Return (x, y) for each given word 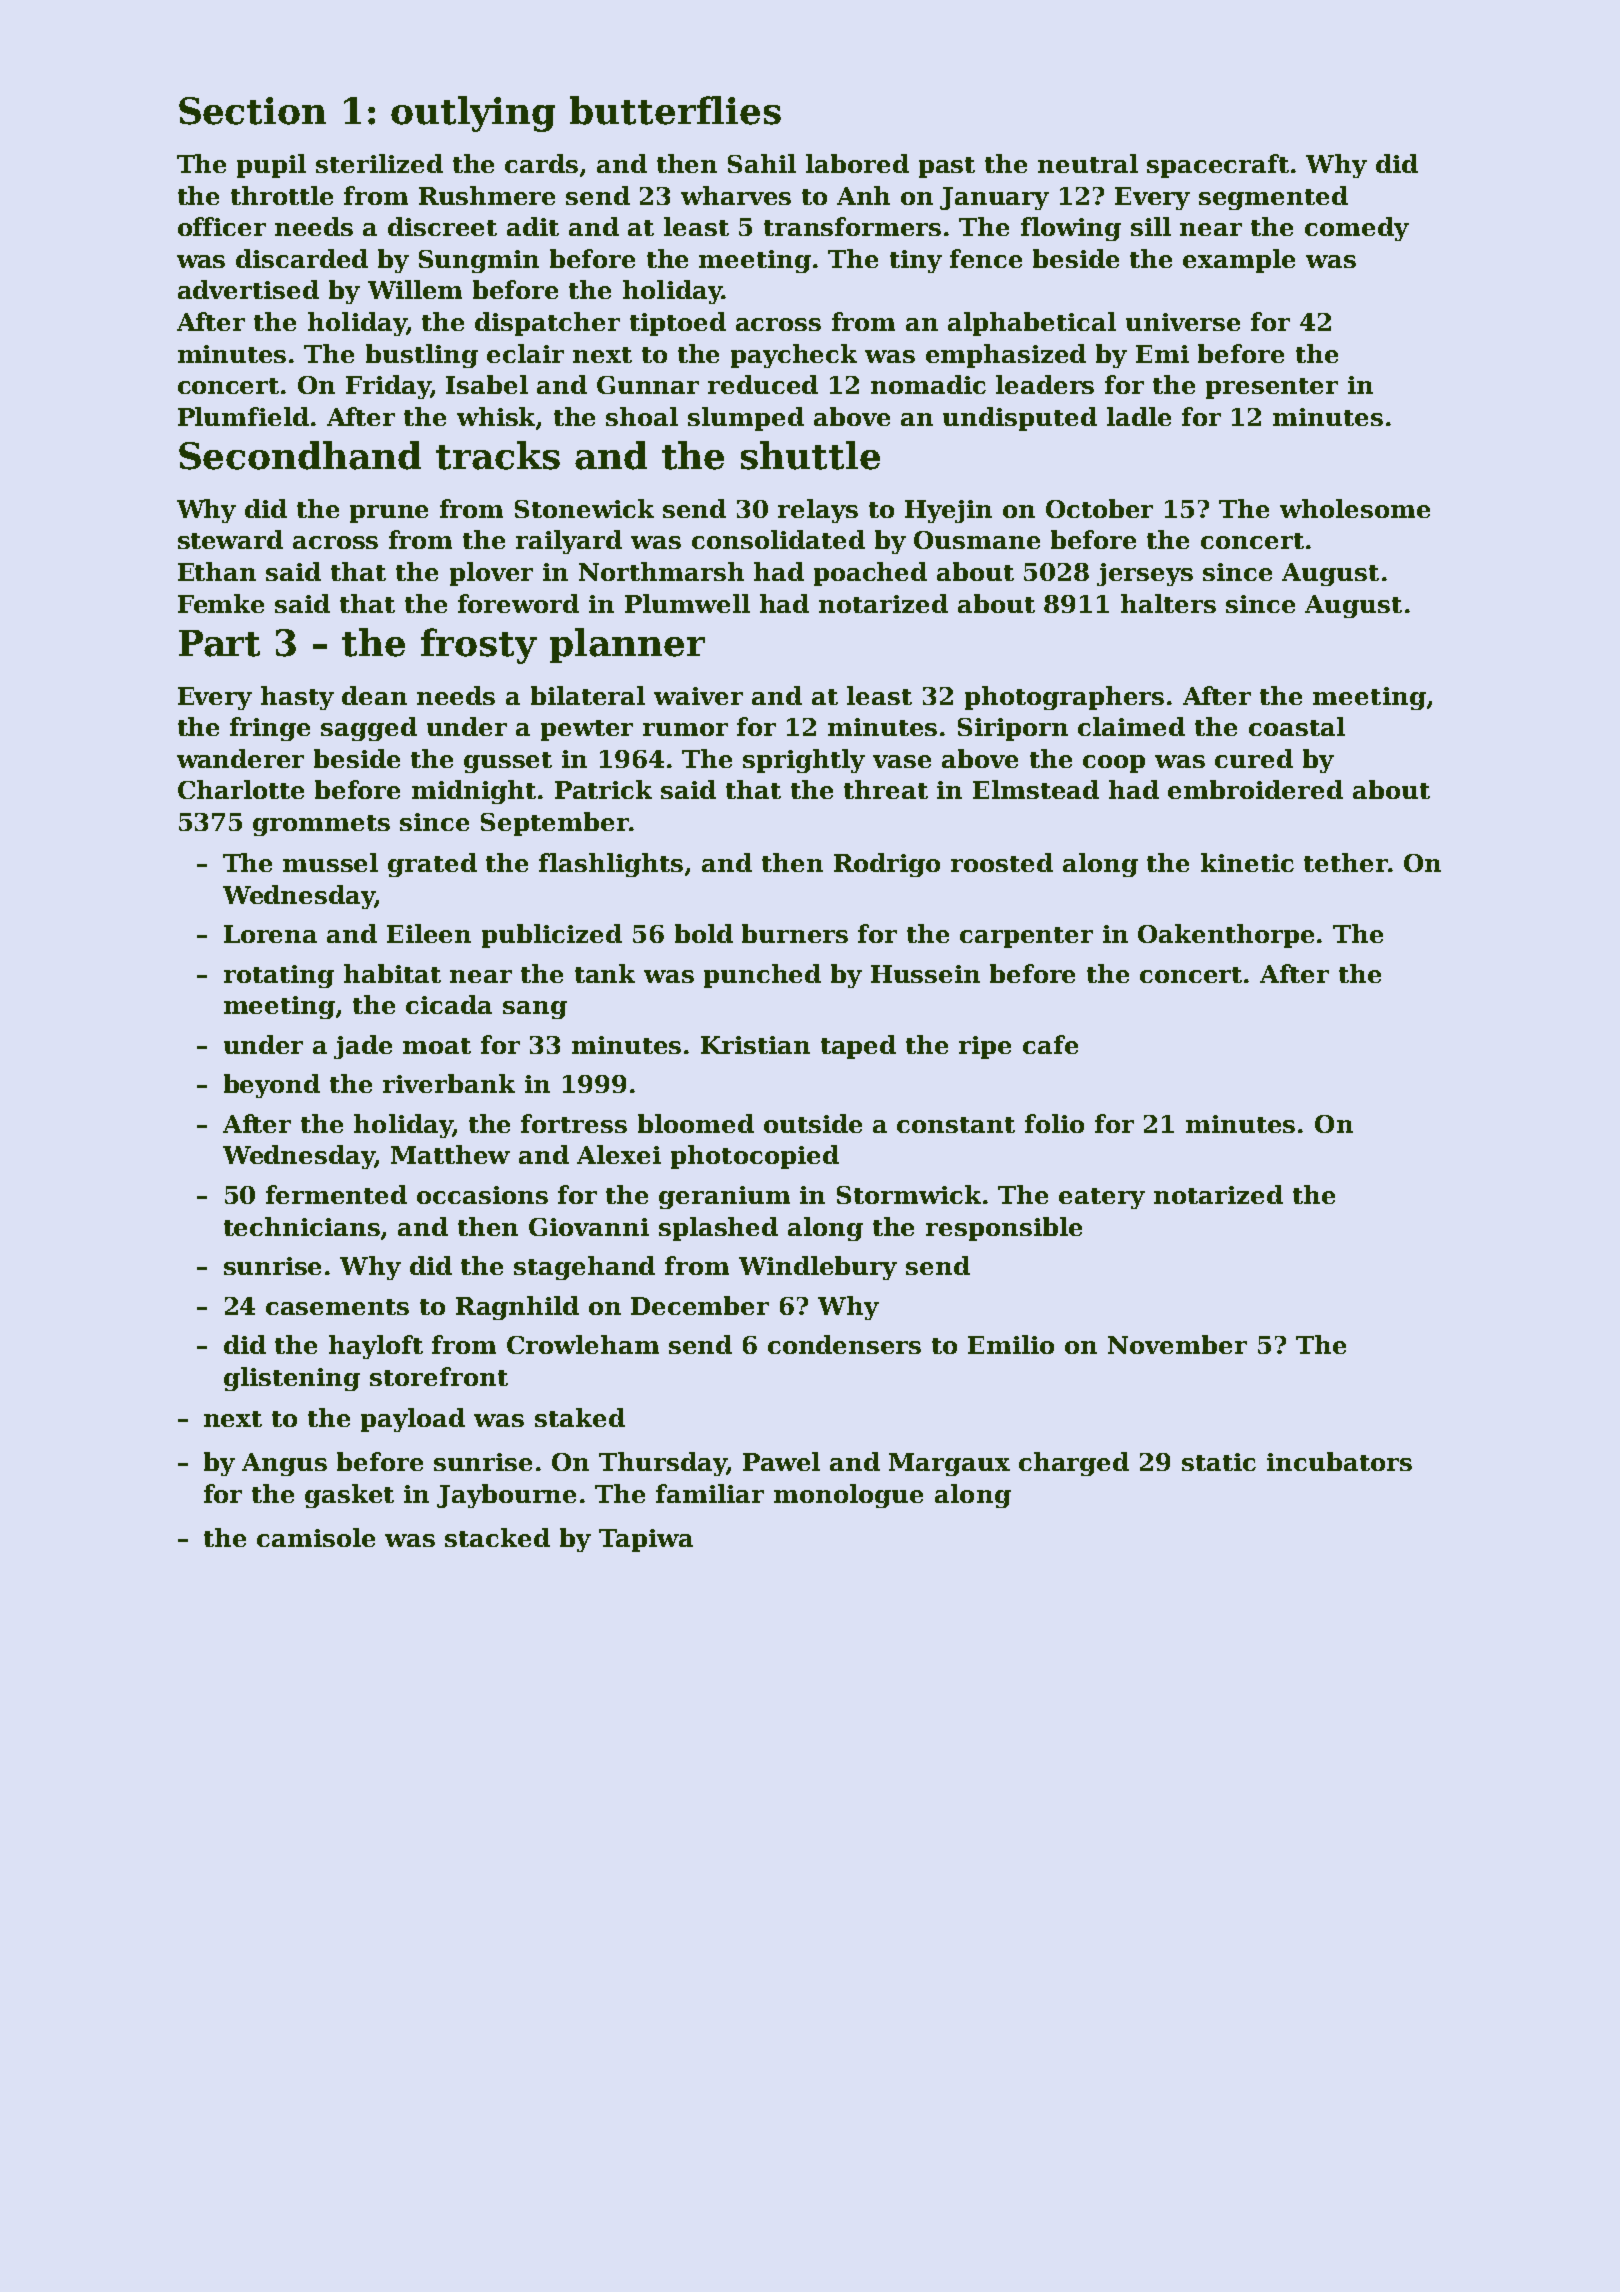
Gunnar (648, 385)
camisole (316, 1537)
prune (389, 514)
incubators (1339, 1461)
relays (818, 511)
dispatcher (547, 324)
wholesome (1355, 508)
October (1099, 508)
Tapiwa (646, 1540)
